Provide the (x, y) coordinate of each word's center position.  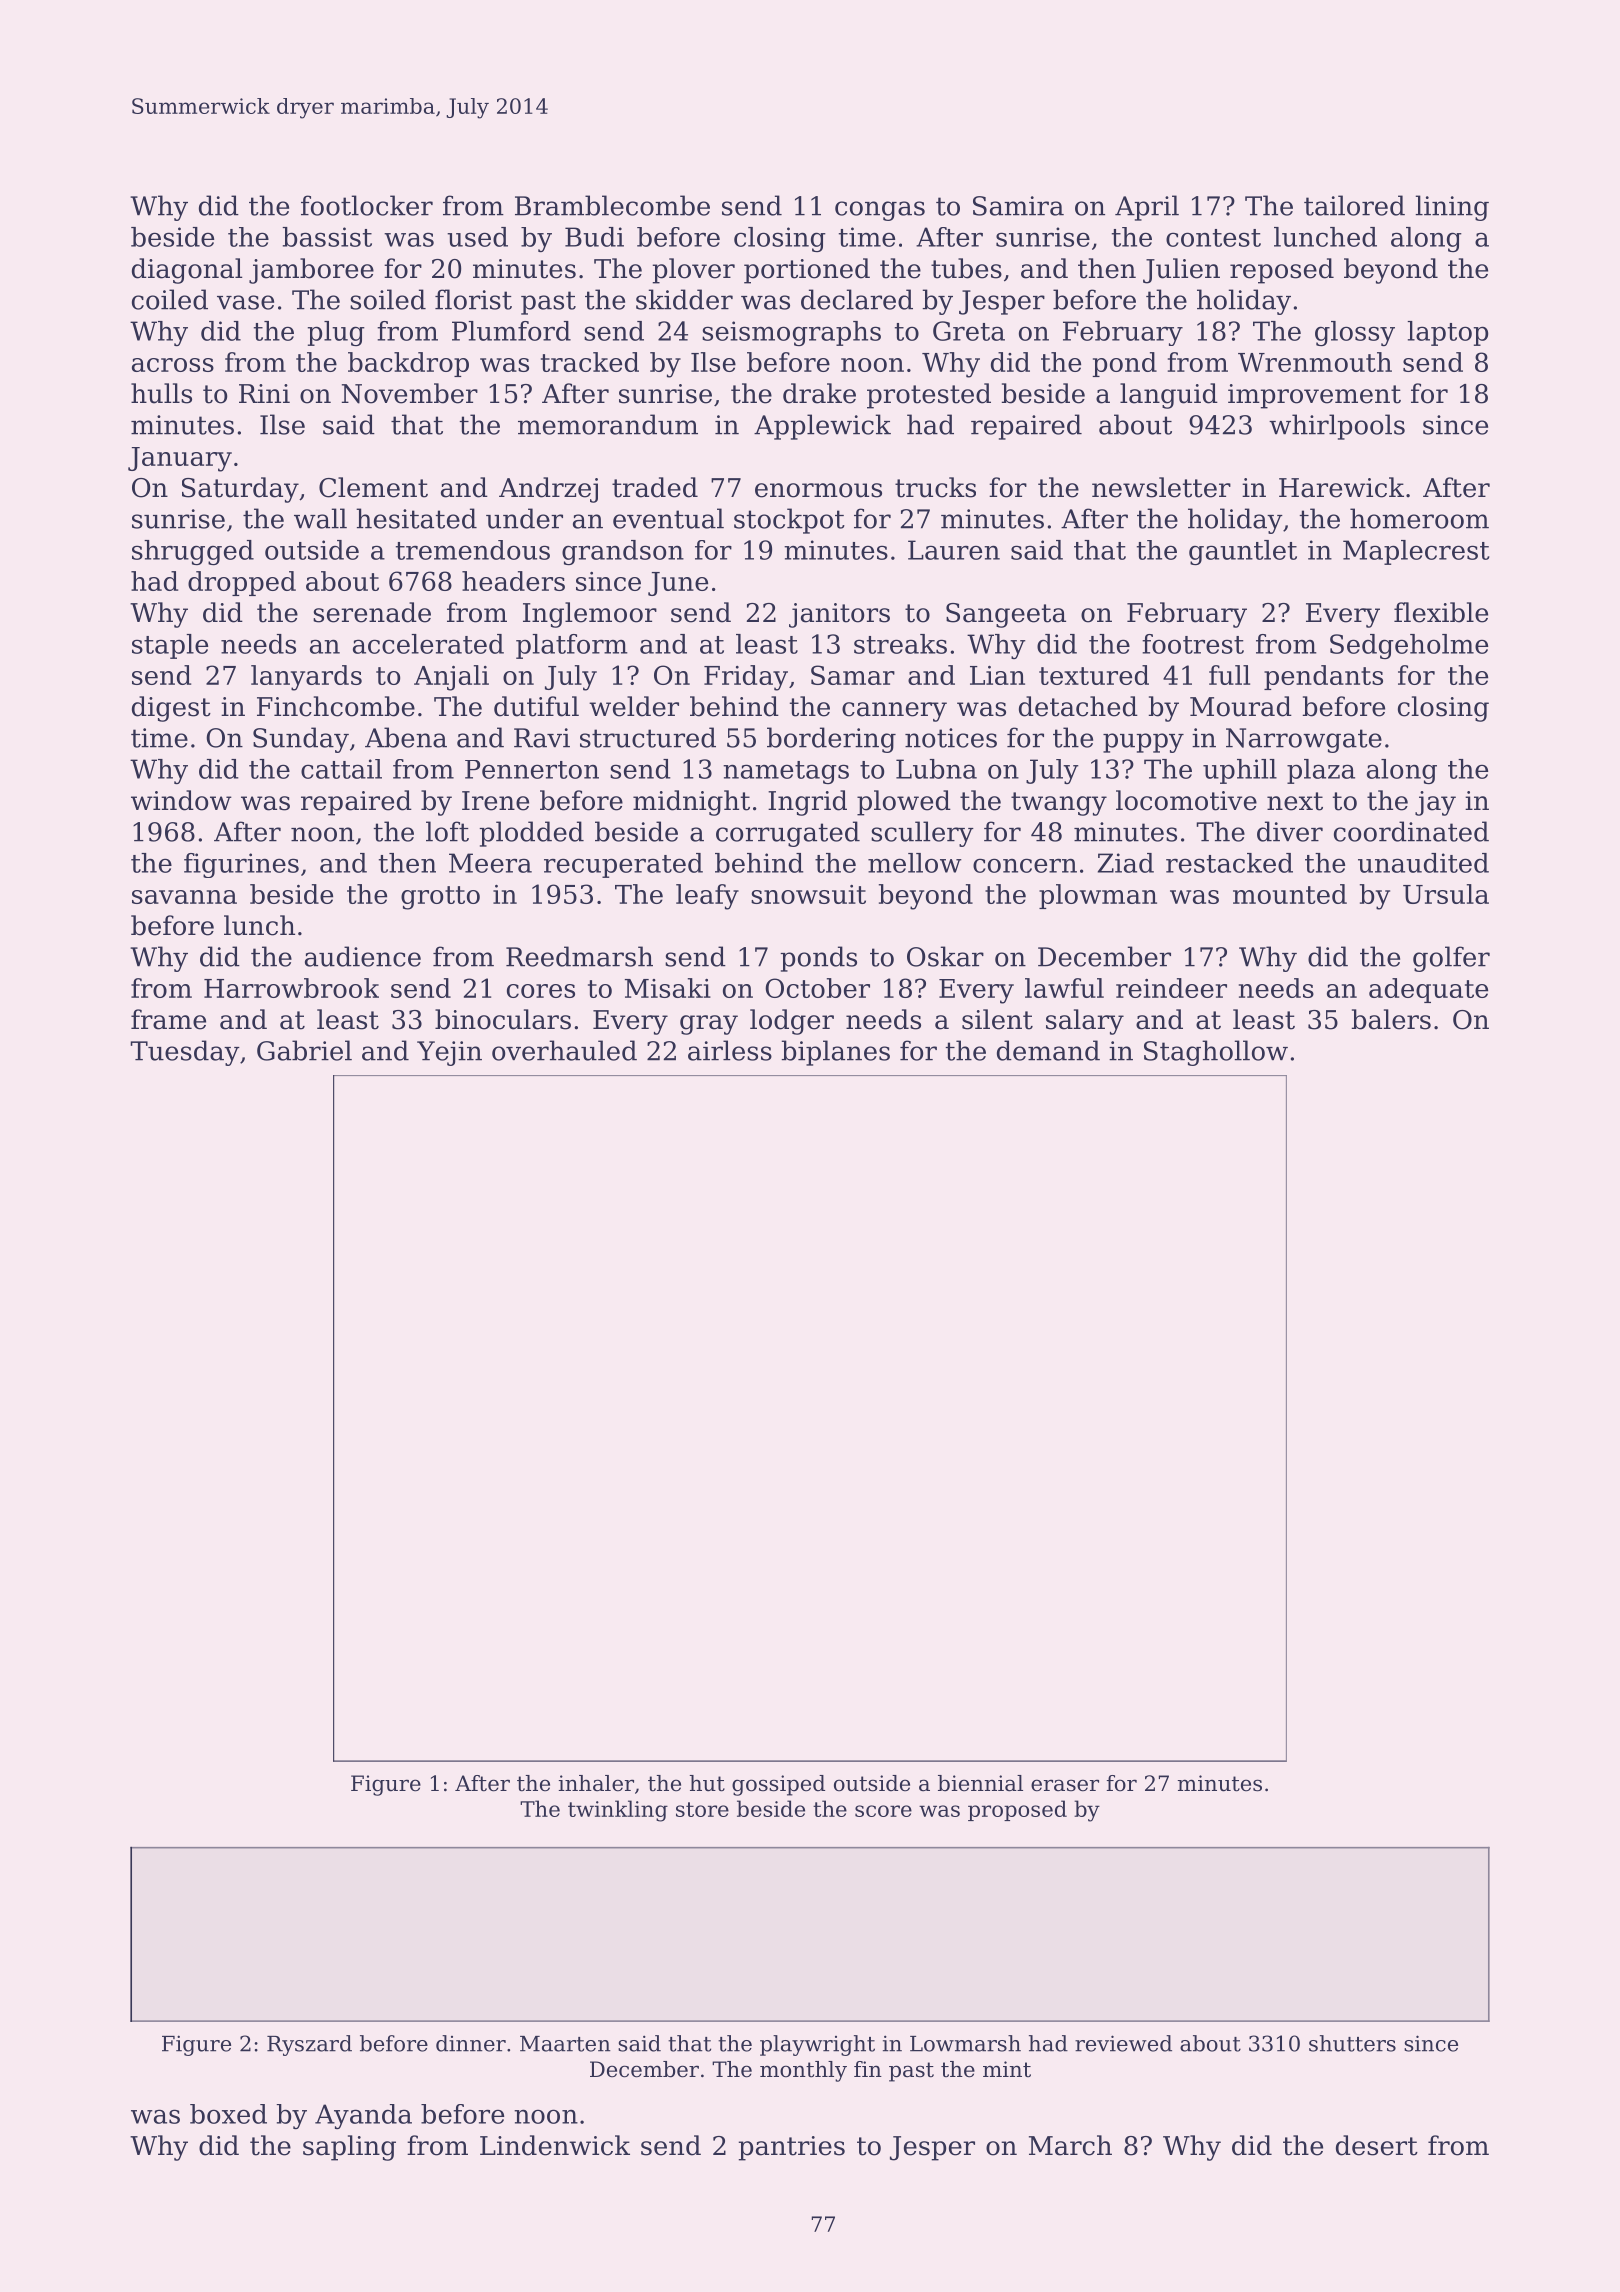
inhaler (596, 1783)
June (678, 584)
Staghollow (1216, 1053)
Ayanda (363, 2116)
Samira (1018, 206)
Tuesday (185, 1053)
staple (170, 646)
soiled (388, 299)
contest (1213, 238)
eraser (1065, 1785)
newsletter (1161, 487)
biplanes (835, 1053)
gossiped (778, 1785)
